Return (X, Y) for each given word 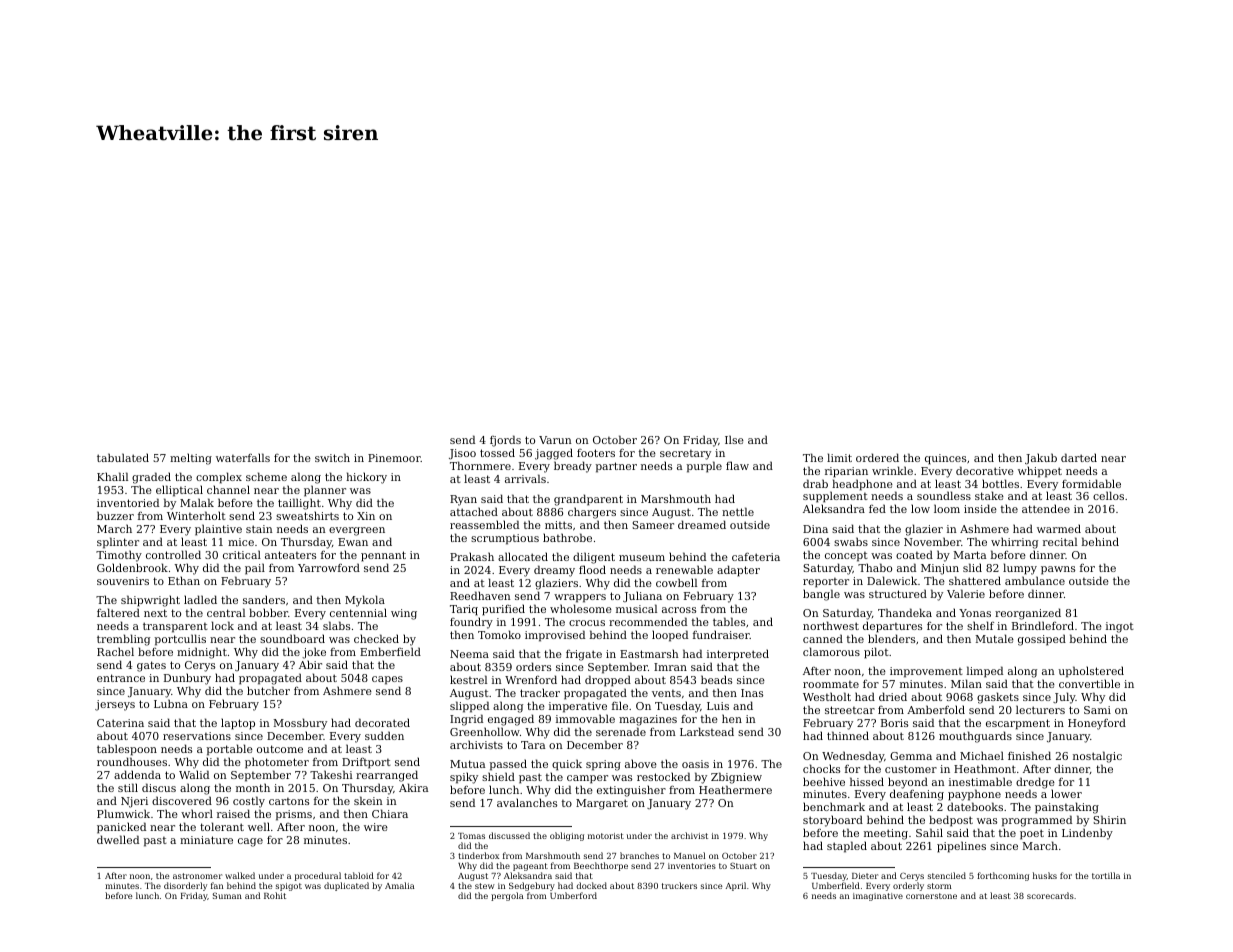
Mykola (365, 601)
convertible (1089, 683)
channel (228, 489)
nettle (738, 511)
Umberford (573, 896)
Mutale (994, 638)
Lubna (171, 703)
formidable (1091, 483)
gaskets (998, 698)
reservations (197, 736)
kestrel (468, 679)
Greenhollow (485, 731)
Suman (227, 895)
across (679, 610)
